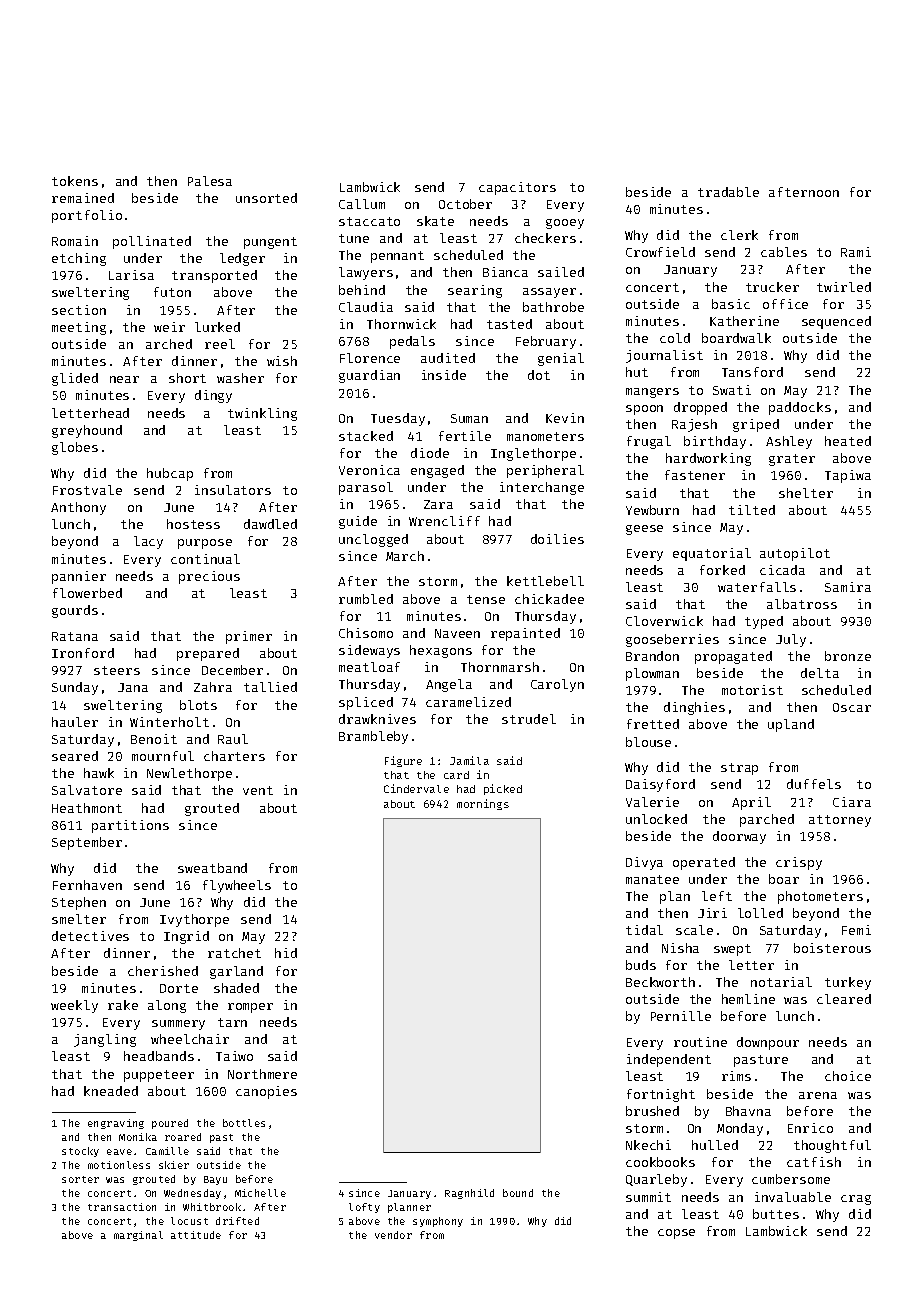 This screenshot has height=1308, width=924. I want to click on tradable, so click(728, 192).
